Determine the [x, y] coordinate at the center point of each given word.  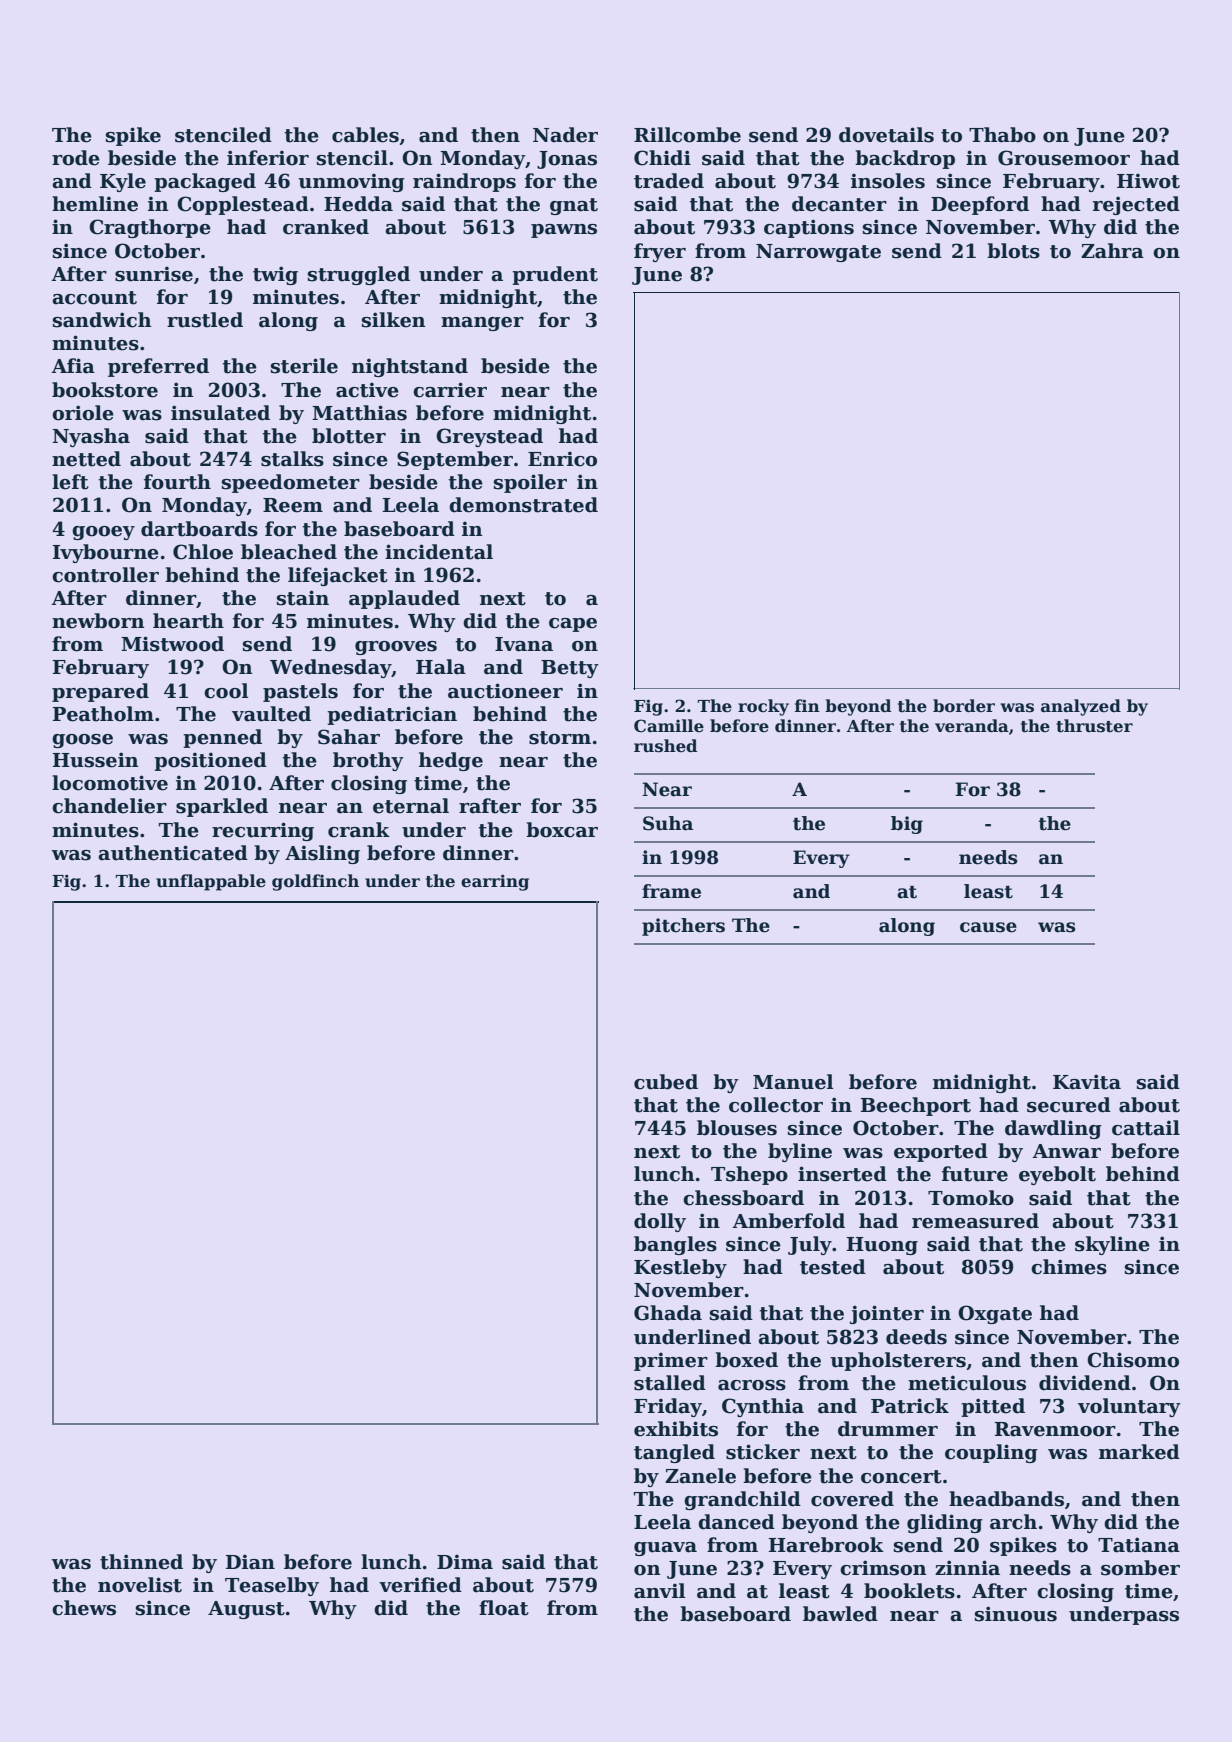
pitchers [683, 927]
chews [84, 1608]
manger [482, 324]
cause [988, 927]
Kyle [123, 182]
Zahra [1112, 251]
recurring [263, 831]
